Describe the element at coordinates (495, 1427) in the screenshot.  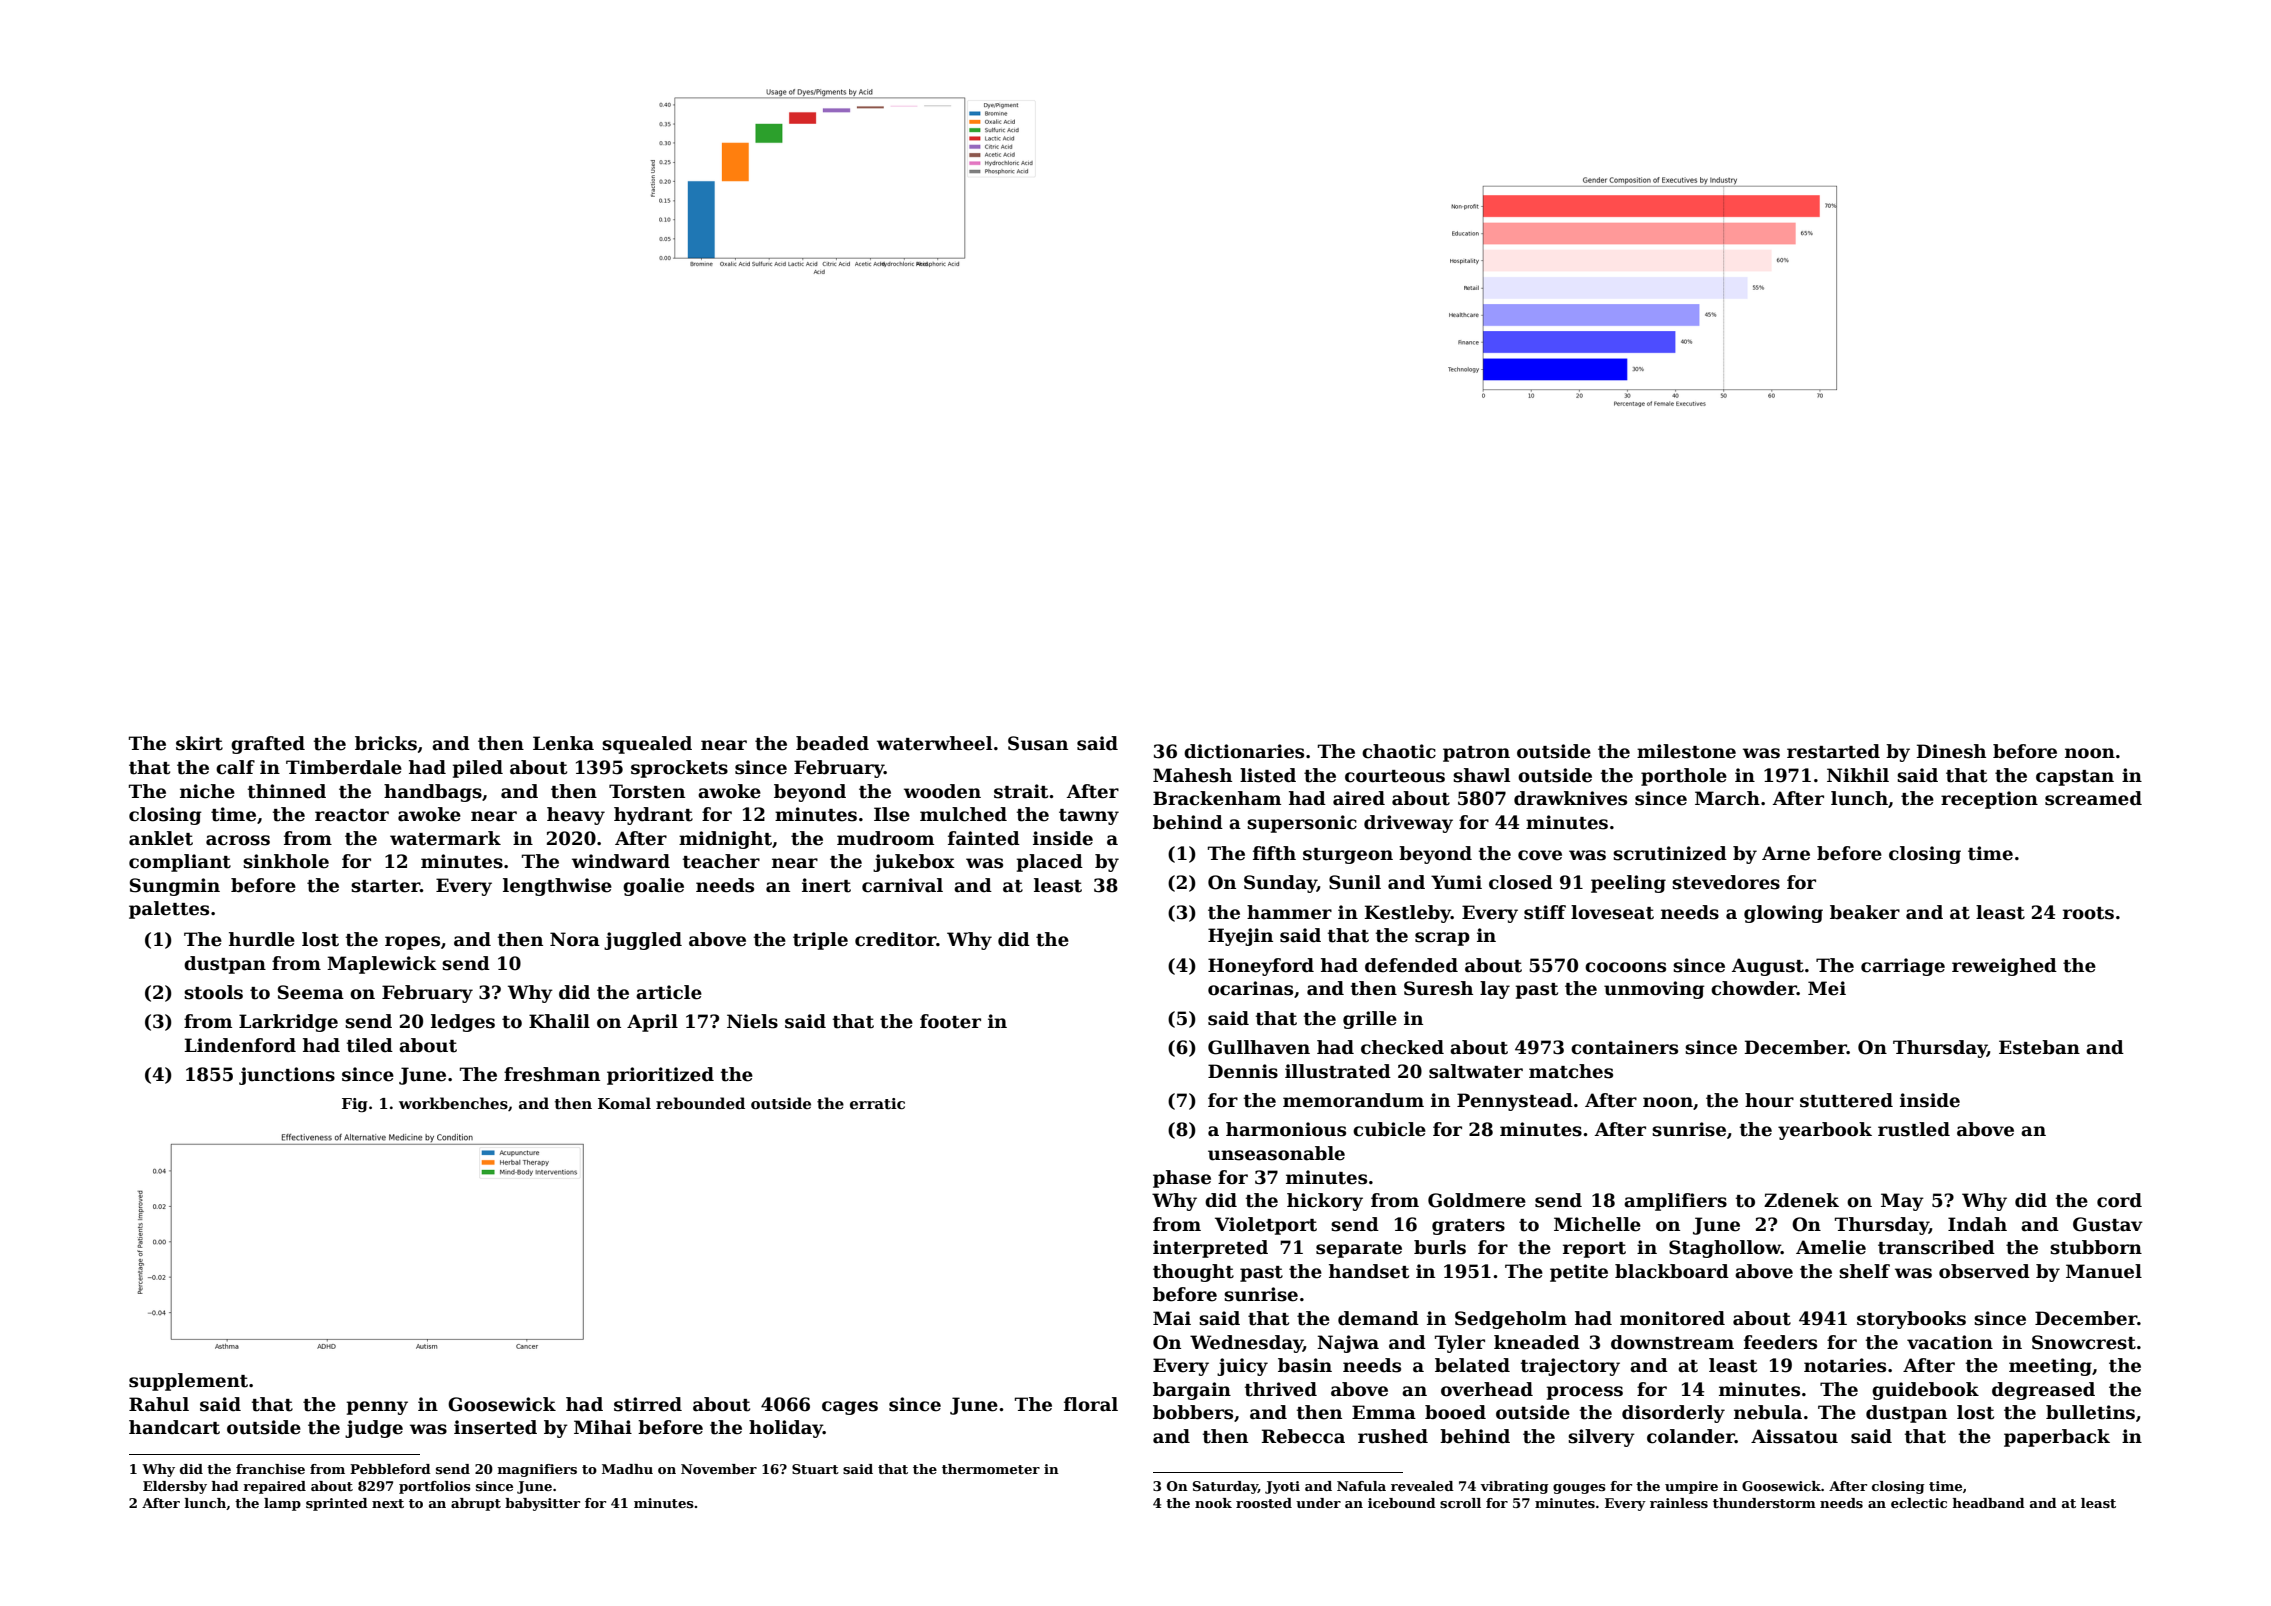
I see `inserted` at that location.
